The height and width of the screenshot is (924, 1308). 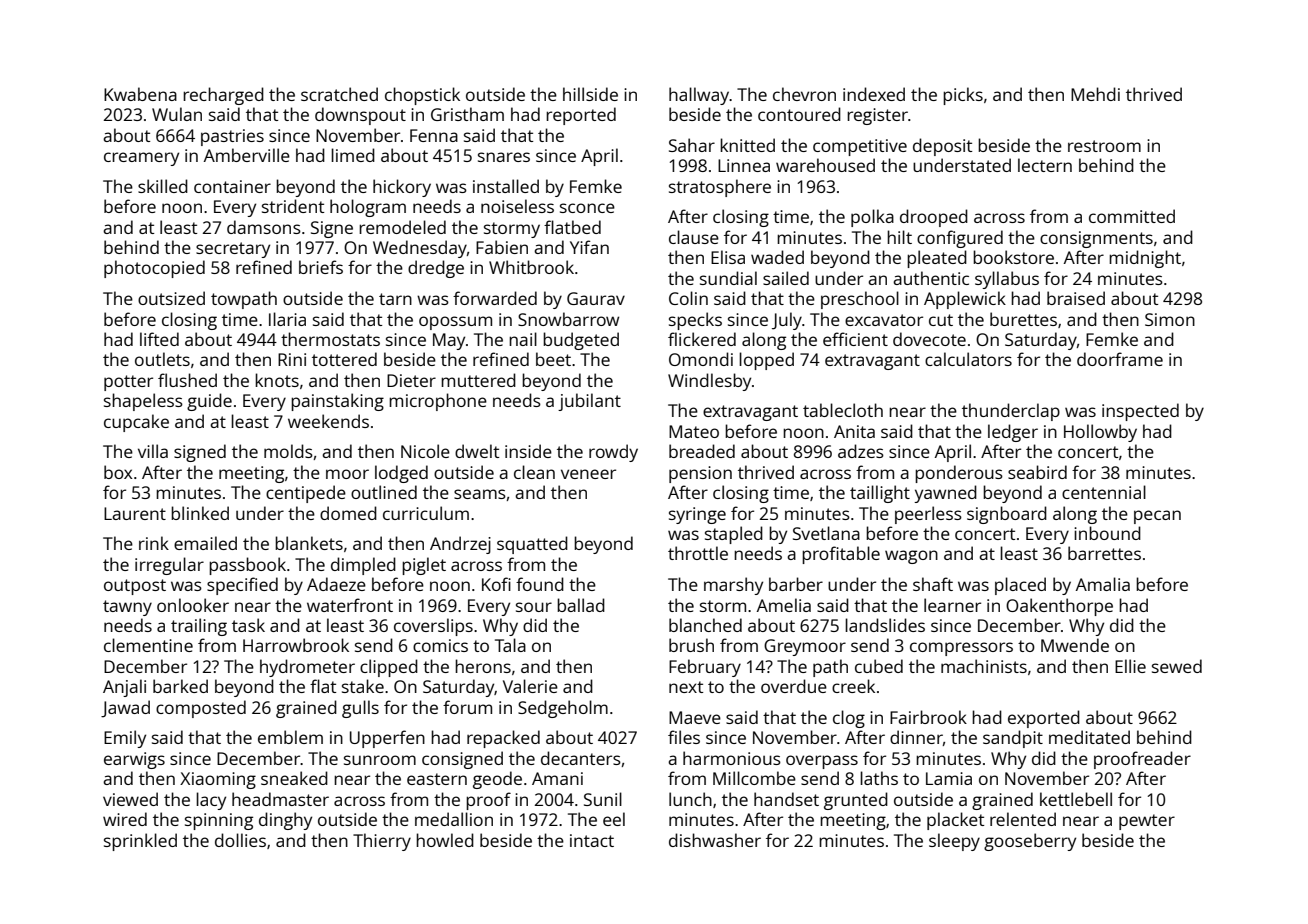 What do you see at coordinates (285, 821) in the screenshot?
I see `dinghy` at bounding box center [285, 821].
